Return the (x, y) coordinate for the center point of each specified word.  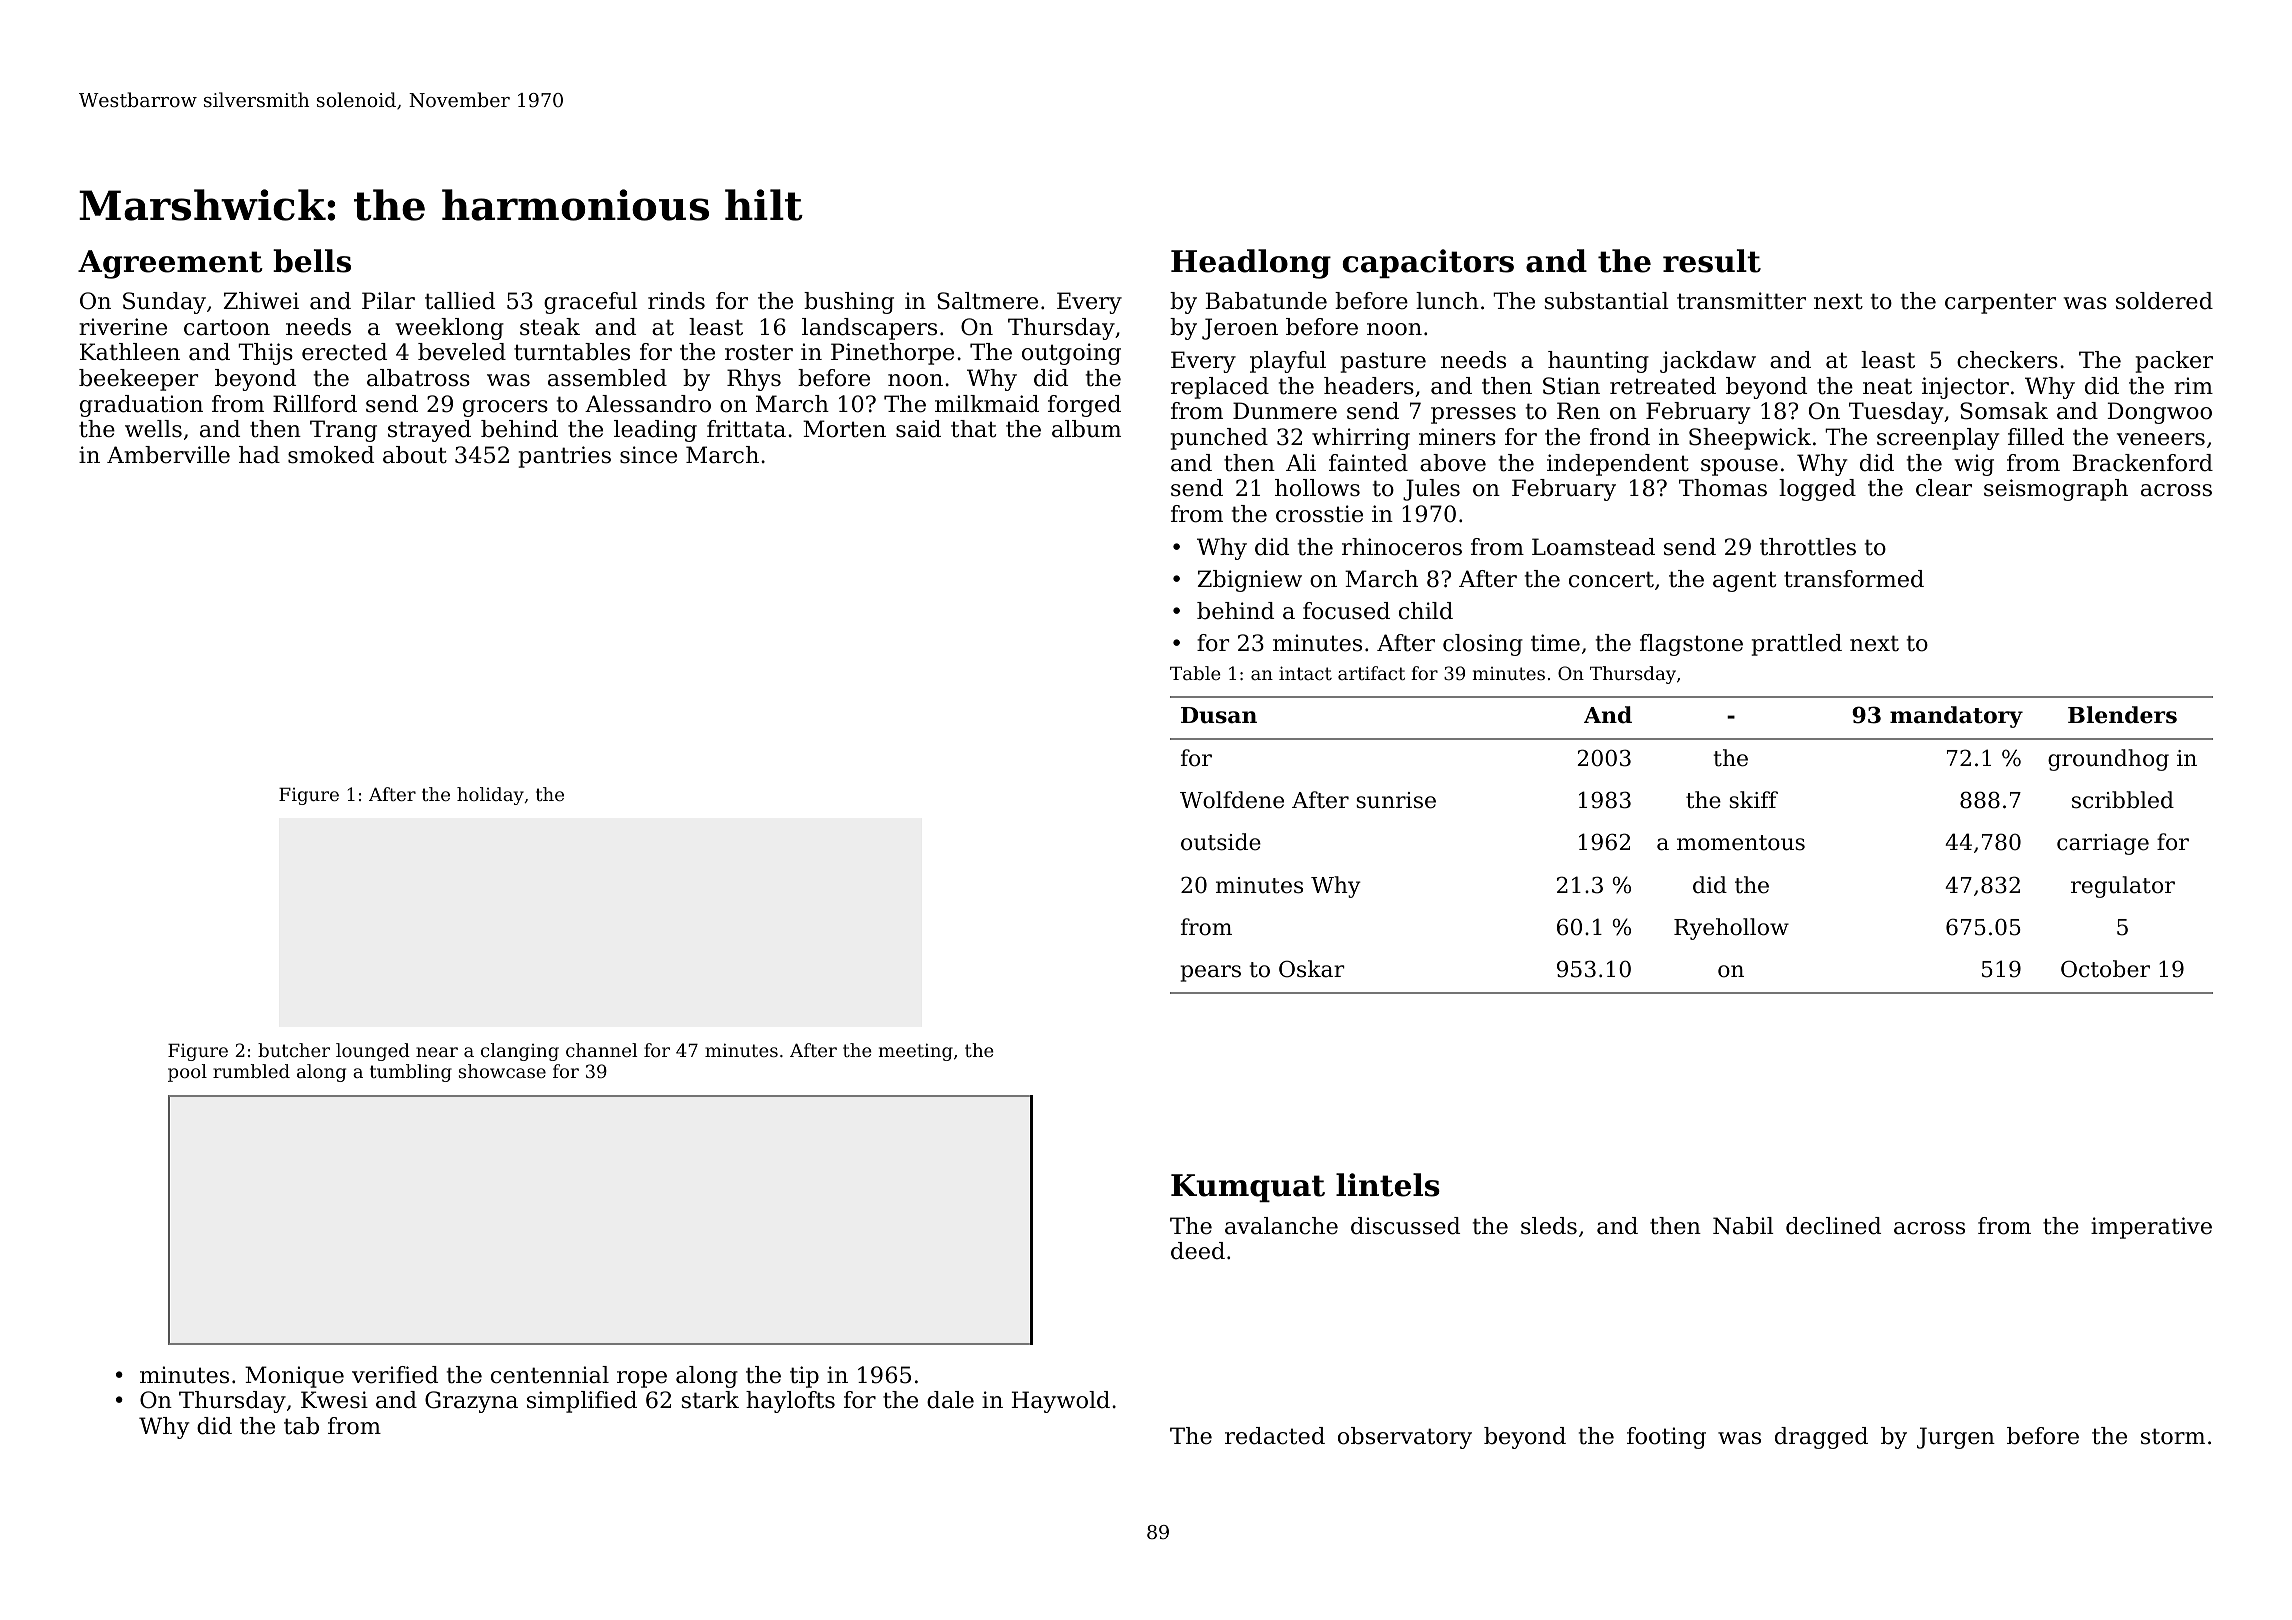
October (2105, 969)
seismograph (2056, 490)
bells (312, 261)
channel (602, 1050)
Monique (294, 1377)
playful (1288, 362)
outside (1221, 842)
